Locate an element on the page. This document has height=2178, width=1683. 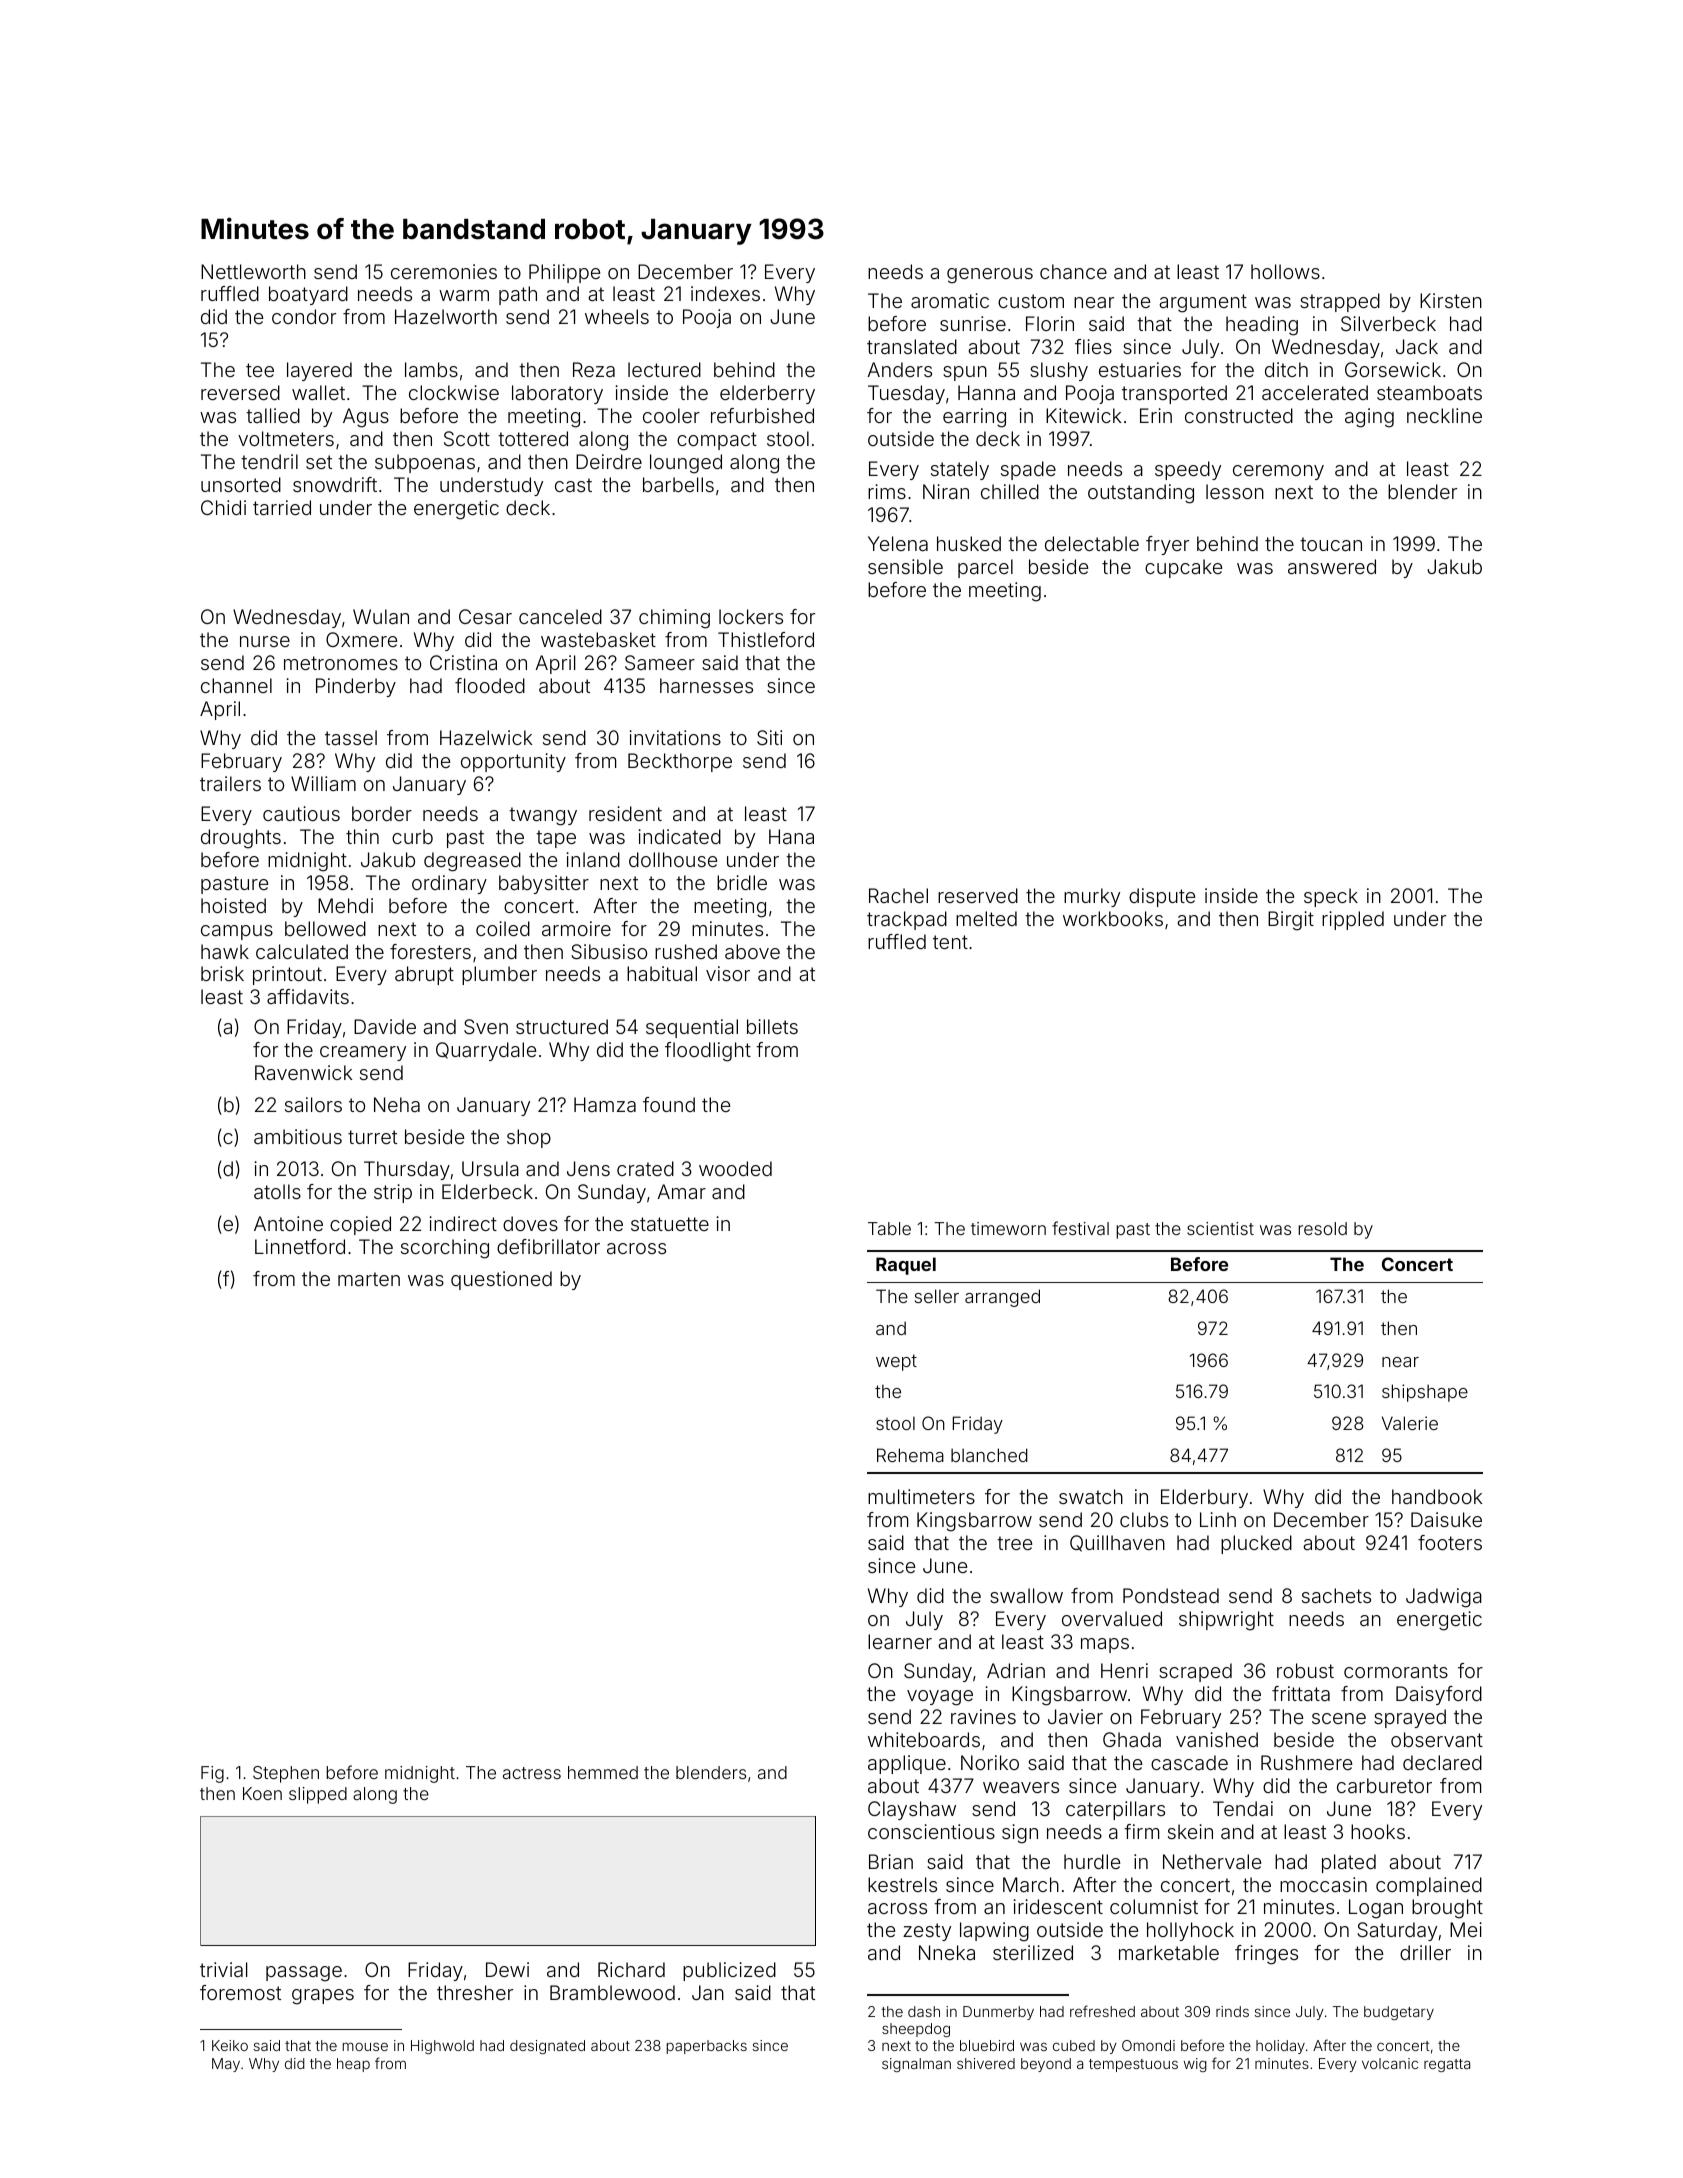
lockers is located at coordinates (751, 616).
